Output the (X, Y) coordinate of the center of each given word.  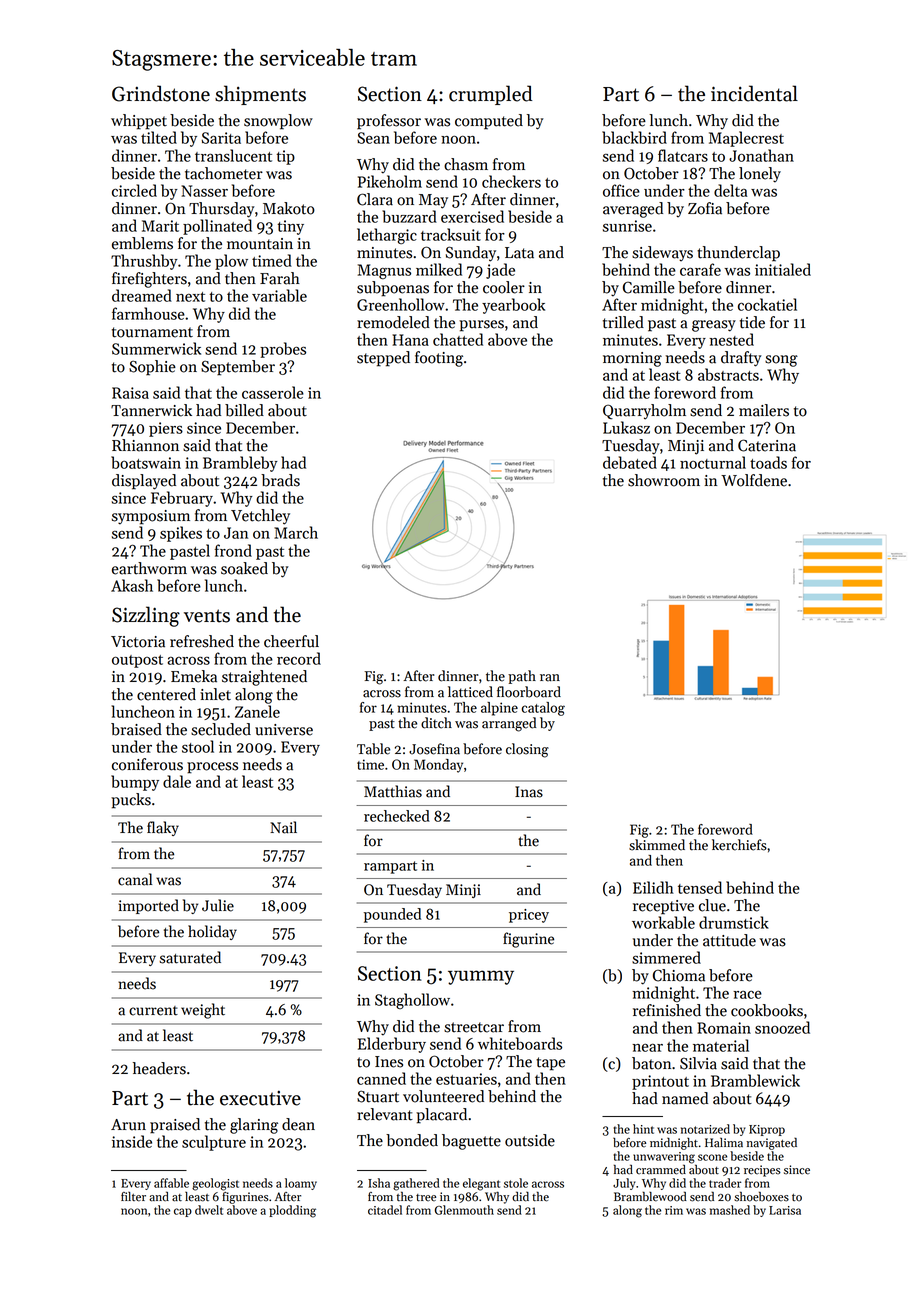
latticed (470, 692)
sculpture (214, 1143)
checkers (511, 181)
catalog (543, 709)
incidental (754, 93)
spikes (181, 534)
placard (441, 1116)
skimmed (657, 845)
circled (134, 190)
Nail (283, 827)
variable (279, 295)
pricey (529, 916)
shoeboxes (761, 1196)
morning (632, 359)
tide (752, 322)
